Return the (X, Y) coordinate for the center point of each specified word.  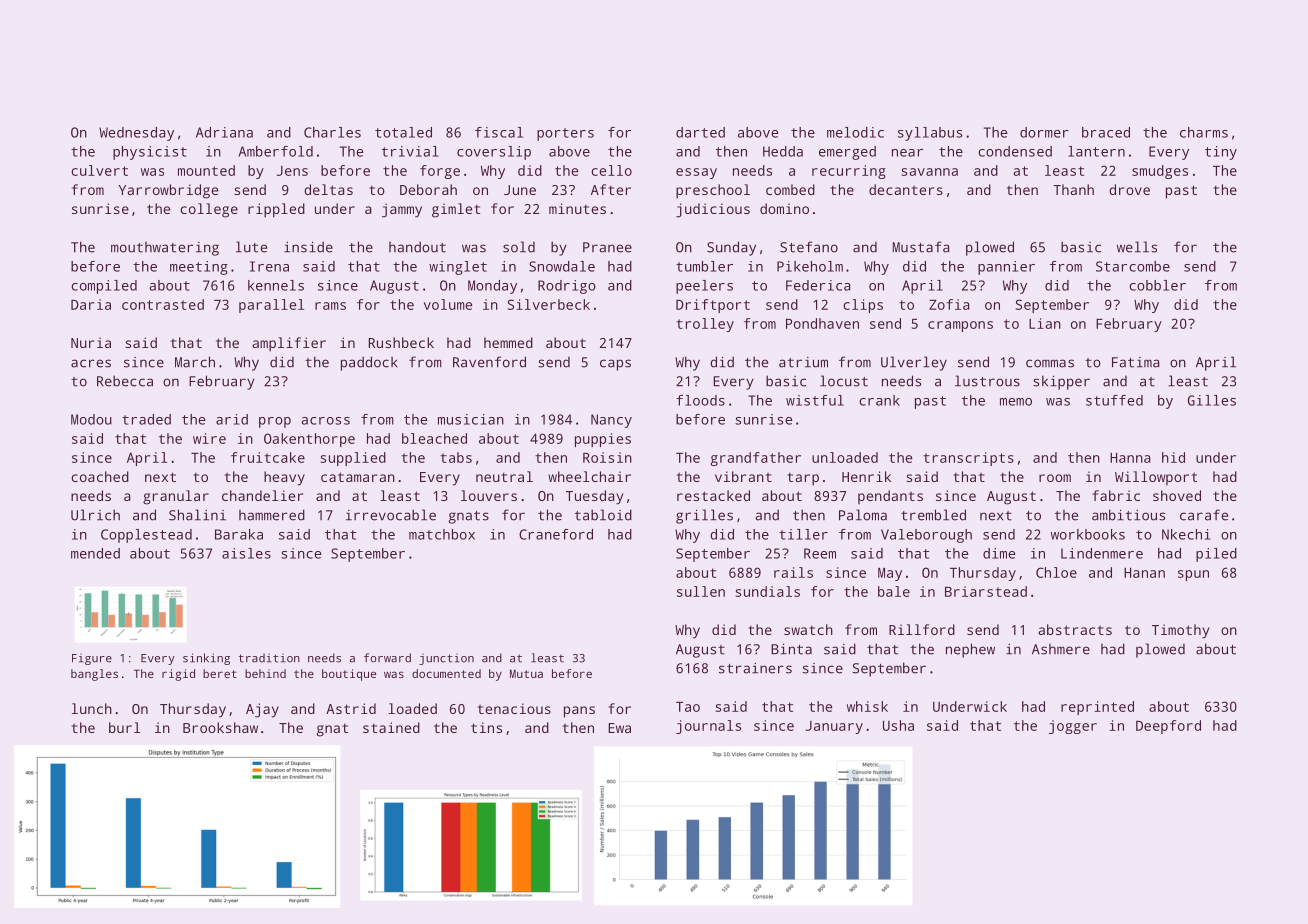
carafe (1204, 515)
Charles (332, 132)
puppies (603, 440)
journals (708, 727)
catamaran (358, 477)
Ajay (262, 710)
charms (1204, 132)
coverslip (494, 153)
